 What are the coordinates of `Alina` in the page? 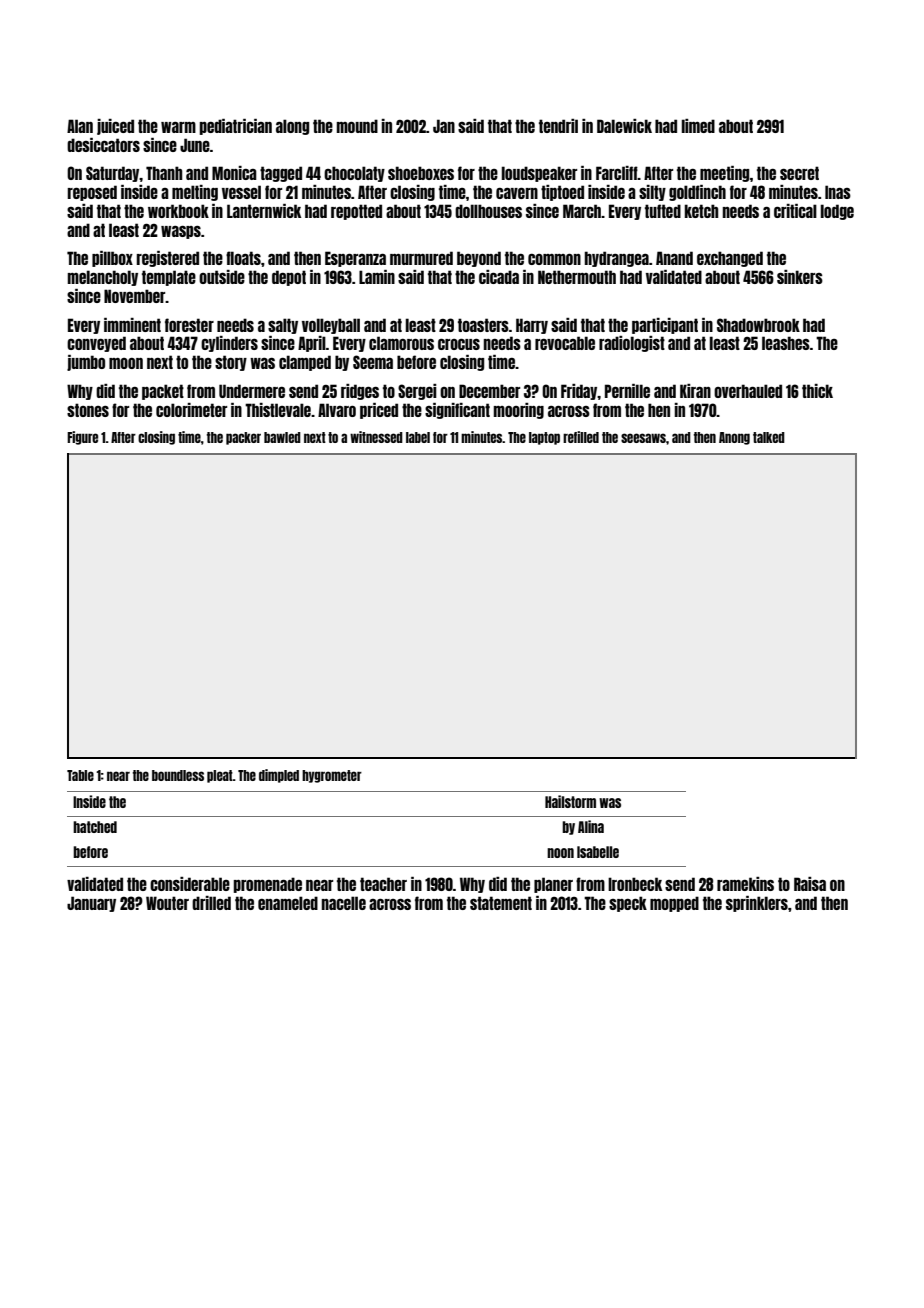 It's located at (591, 826).
